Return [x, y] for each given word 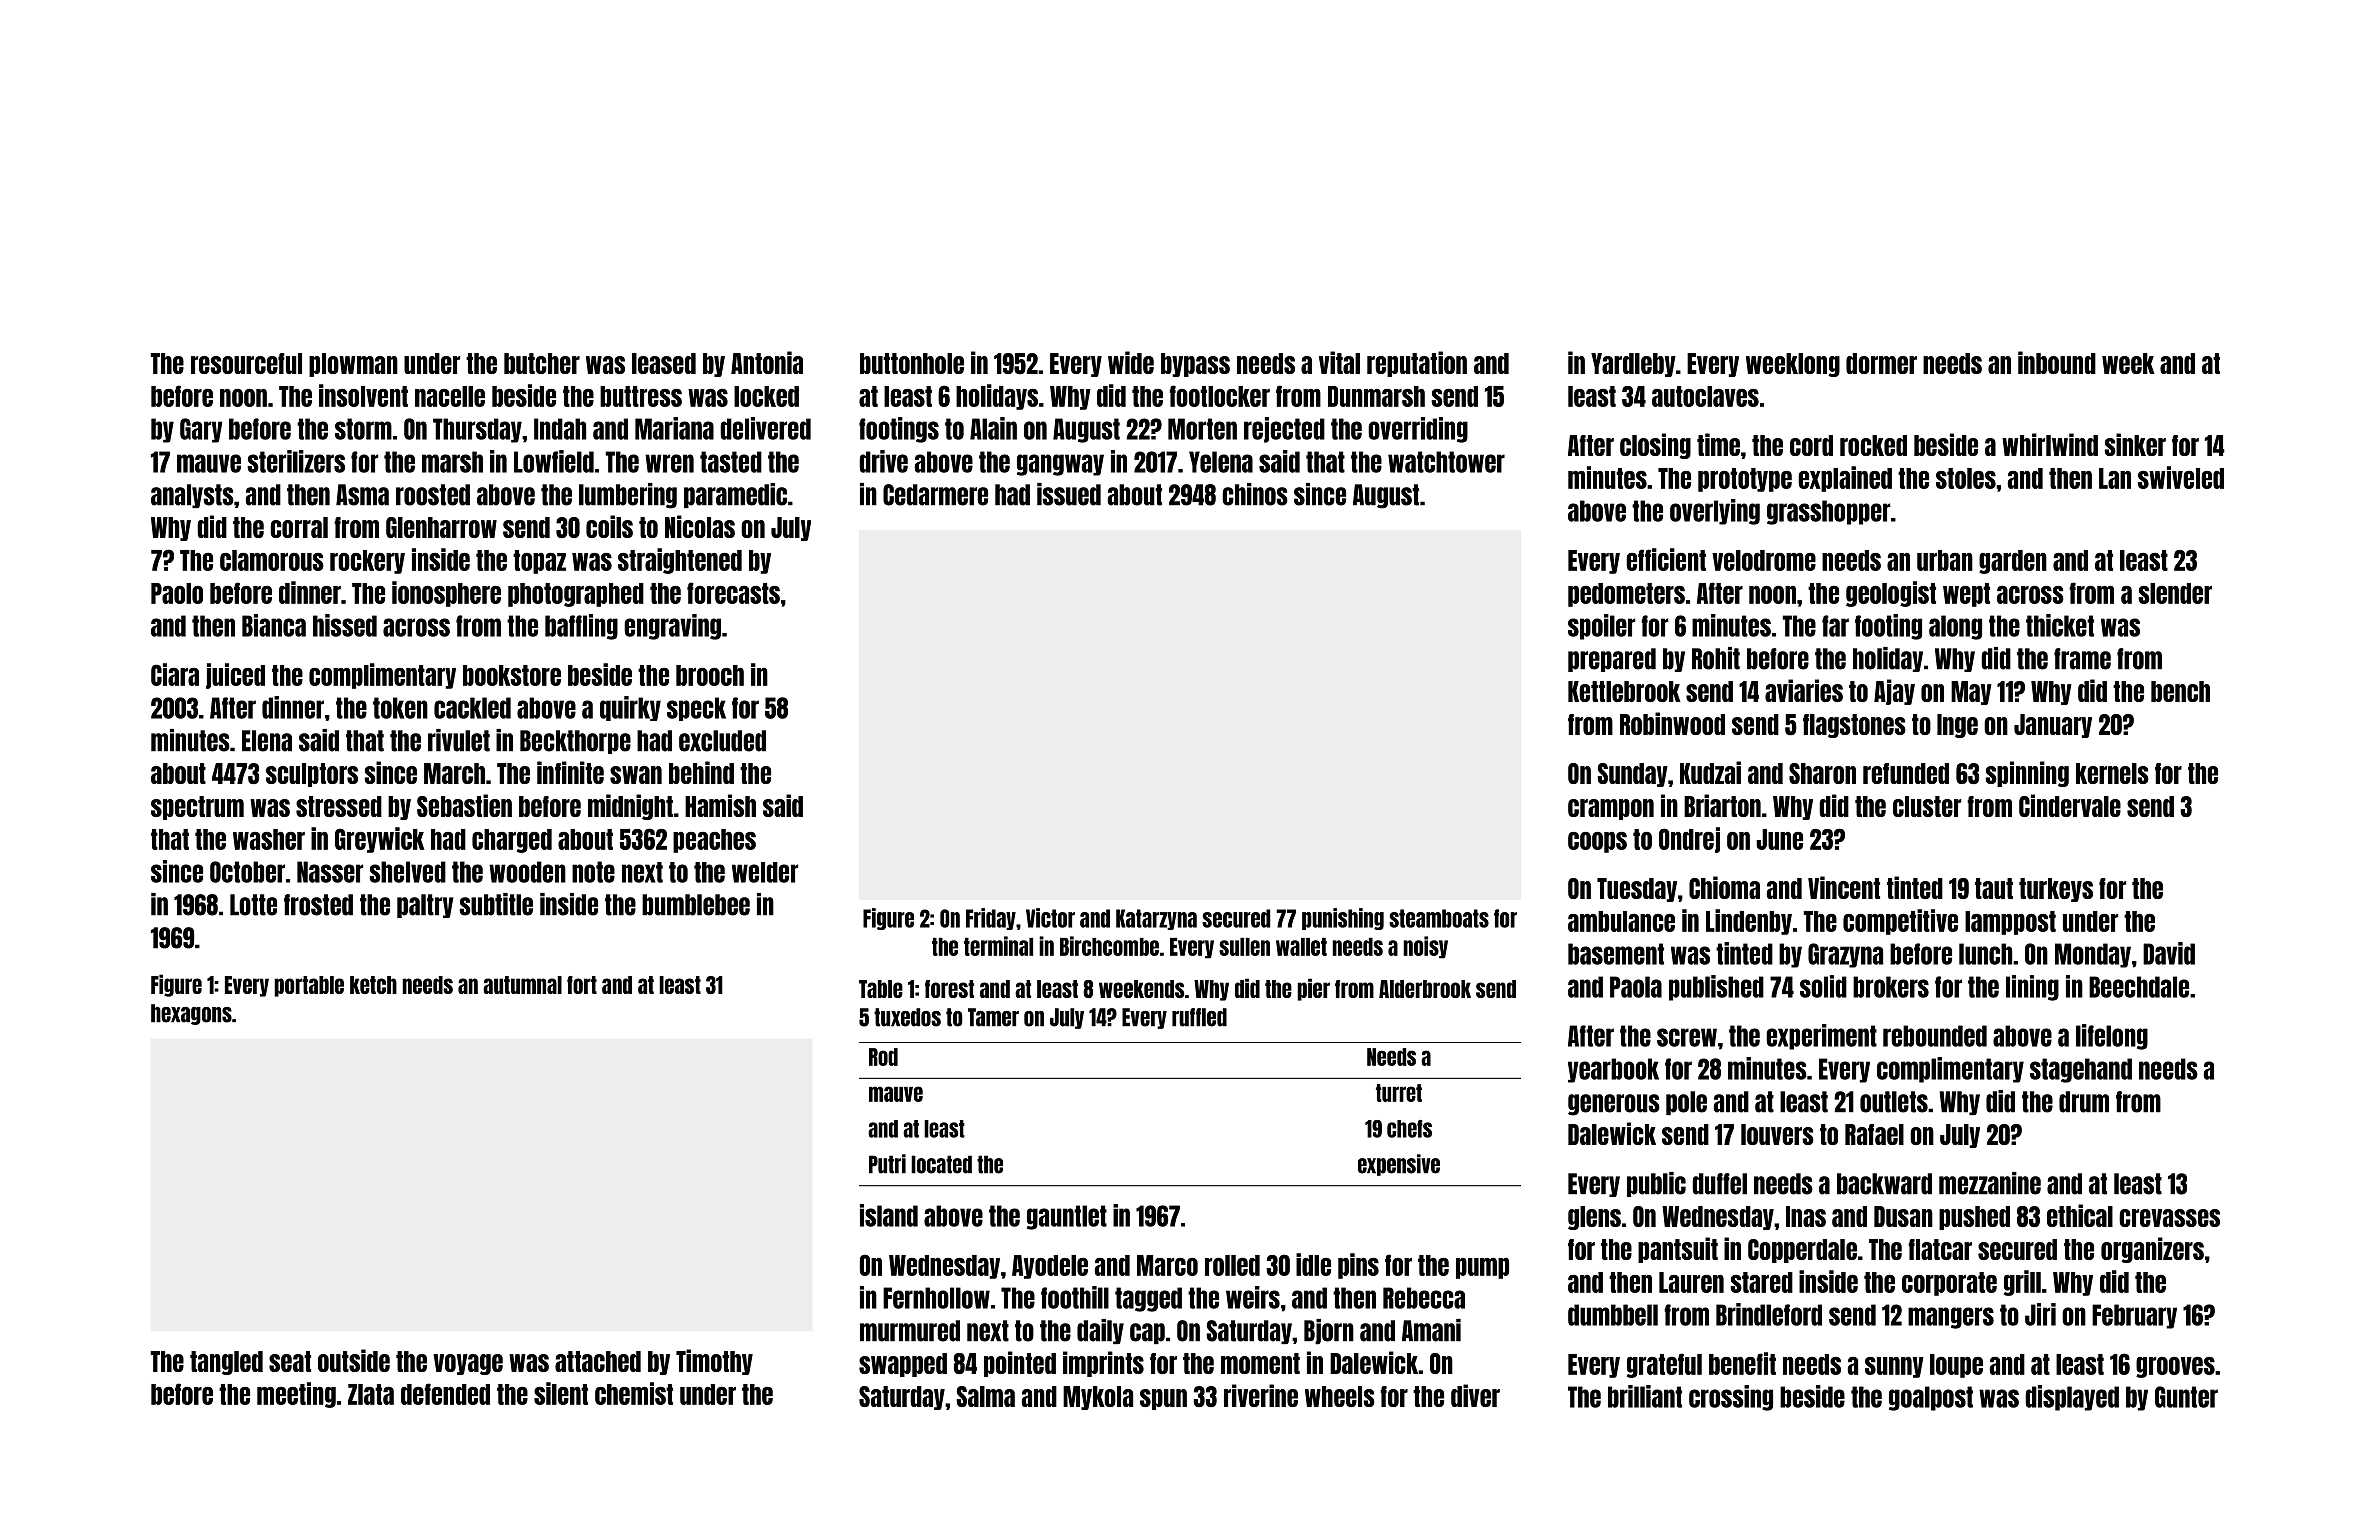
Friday [991, 919]
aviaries [1804, 690]
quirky [630, 708]
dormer [1881, 363]
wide [1131, 362]
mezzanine [1990, 1183]
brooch [710, 675]
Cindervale [2070, 805]
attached [598, 1361]
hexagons [191, 1014]
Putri [887, 1164]
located [941, 1164]
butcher [542, 363]
